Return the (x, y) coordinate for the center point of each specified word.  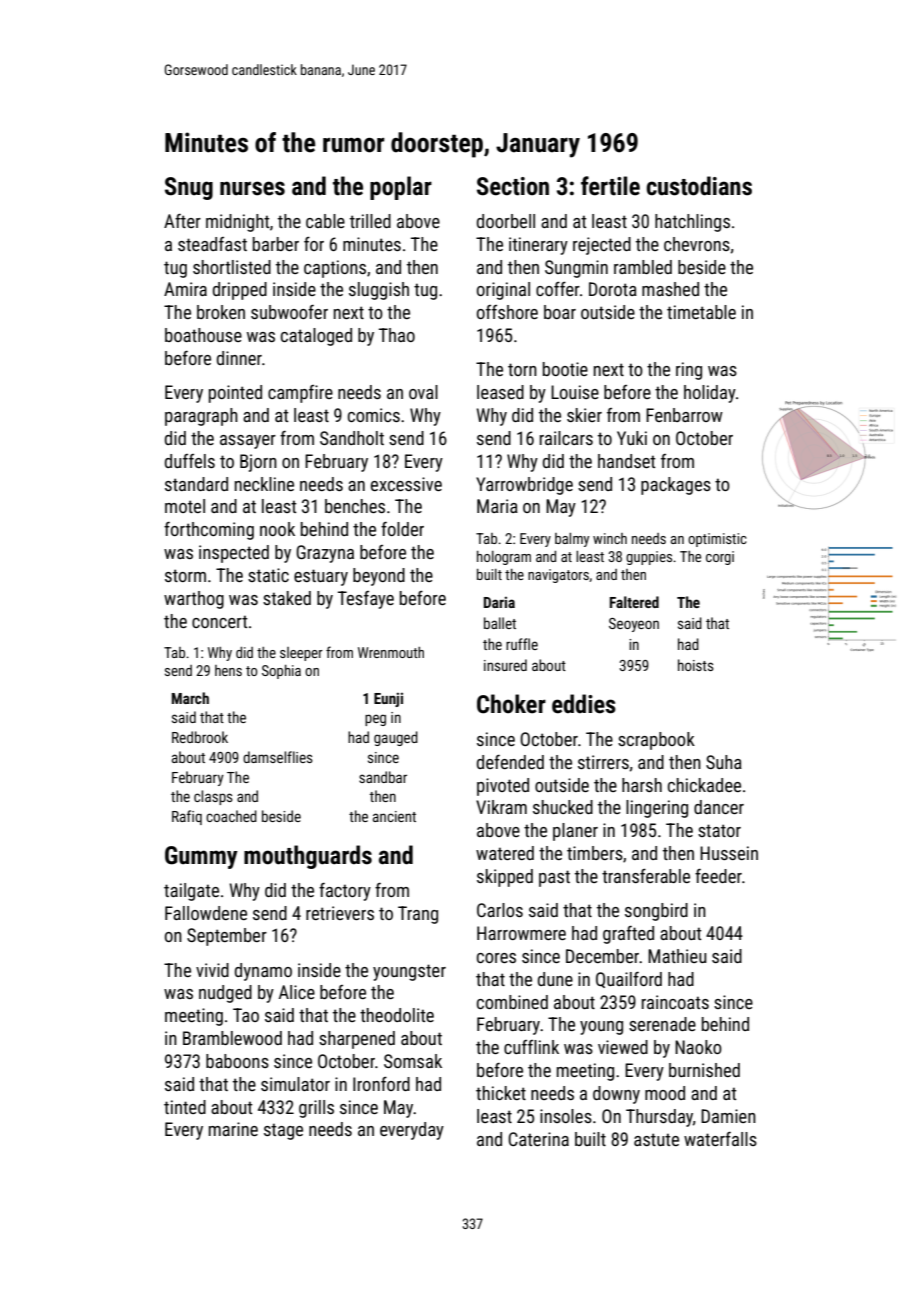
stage (283, 1131)
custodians (699, 186)
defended (510, 762)
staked (287, 598)
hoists (696, 665)
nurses (252, 188)
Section (513, 186)
